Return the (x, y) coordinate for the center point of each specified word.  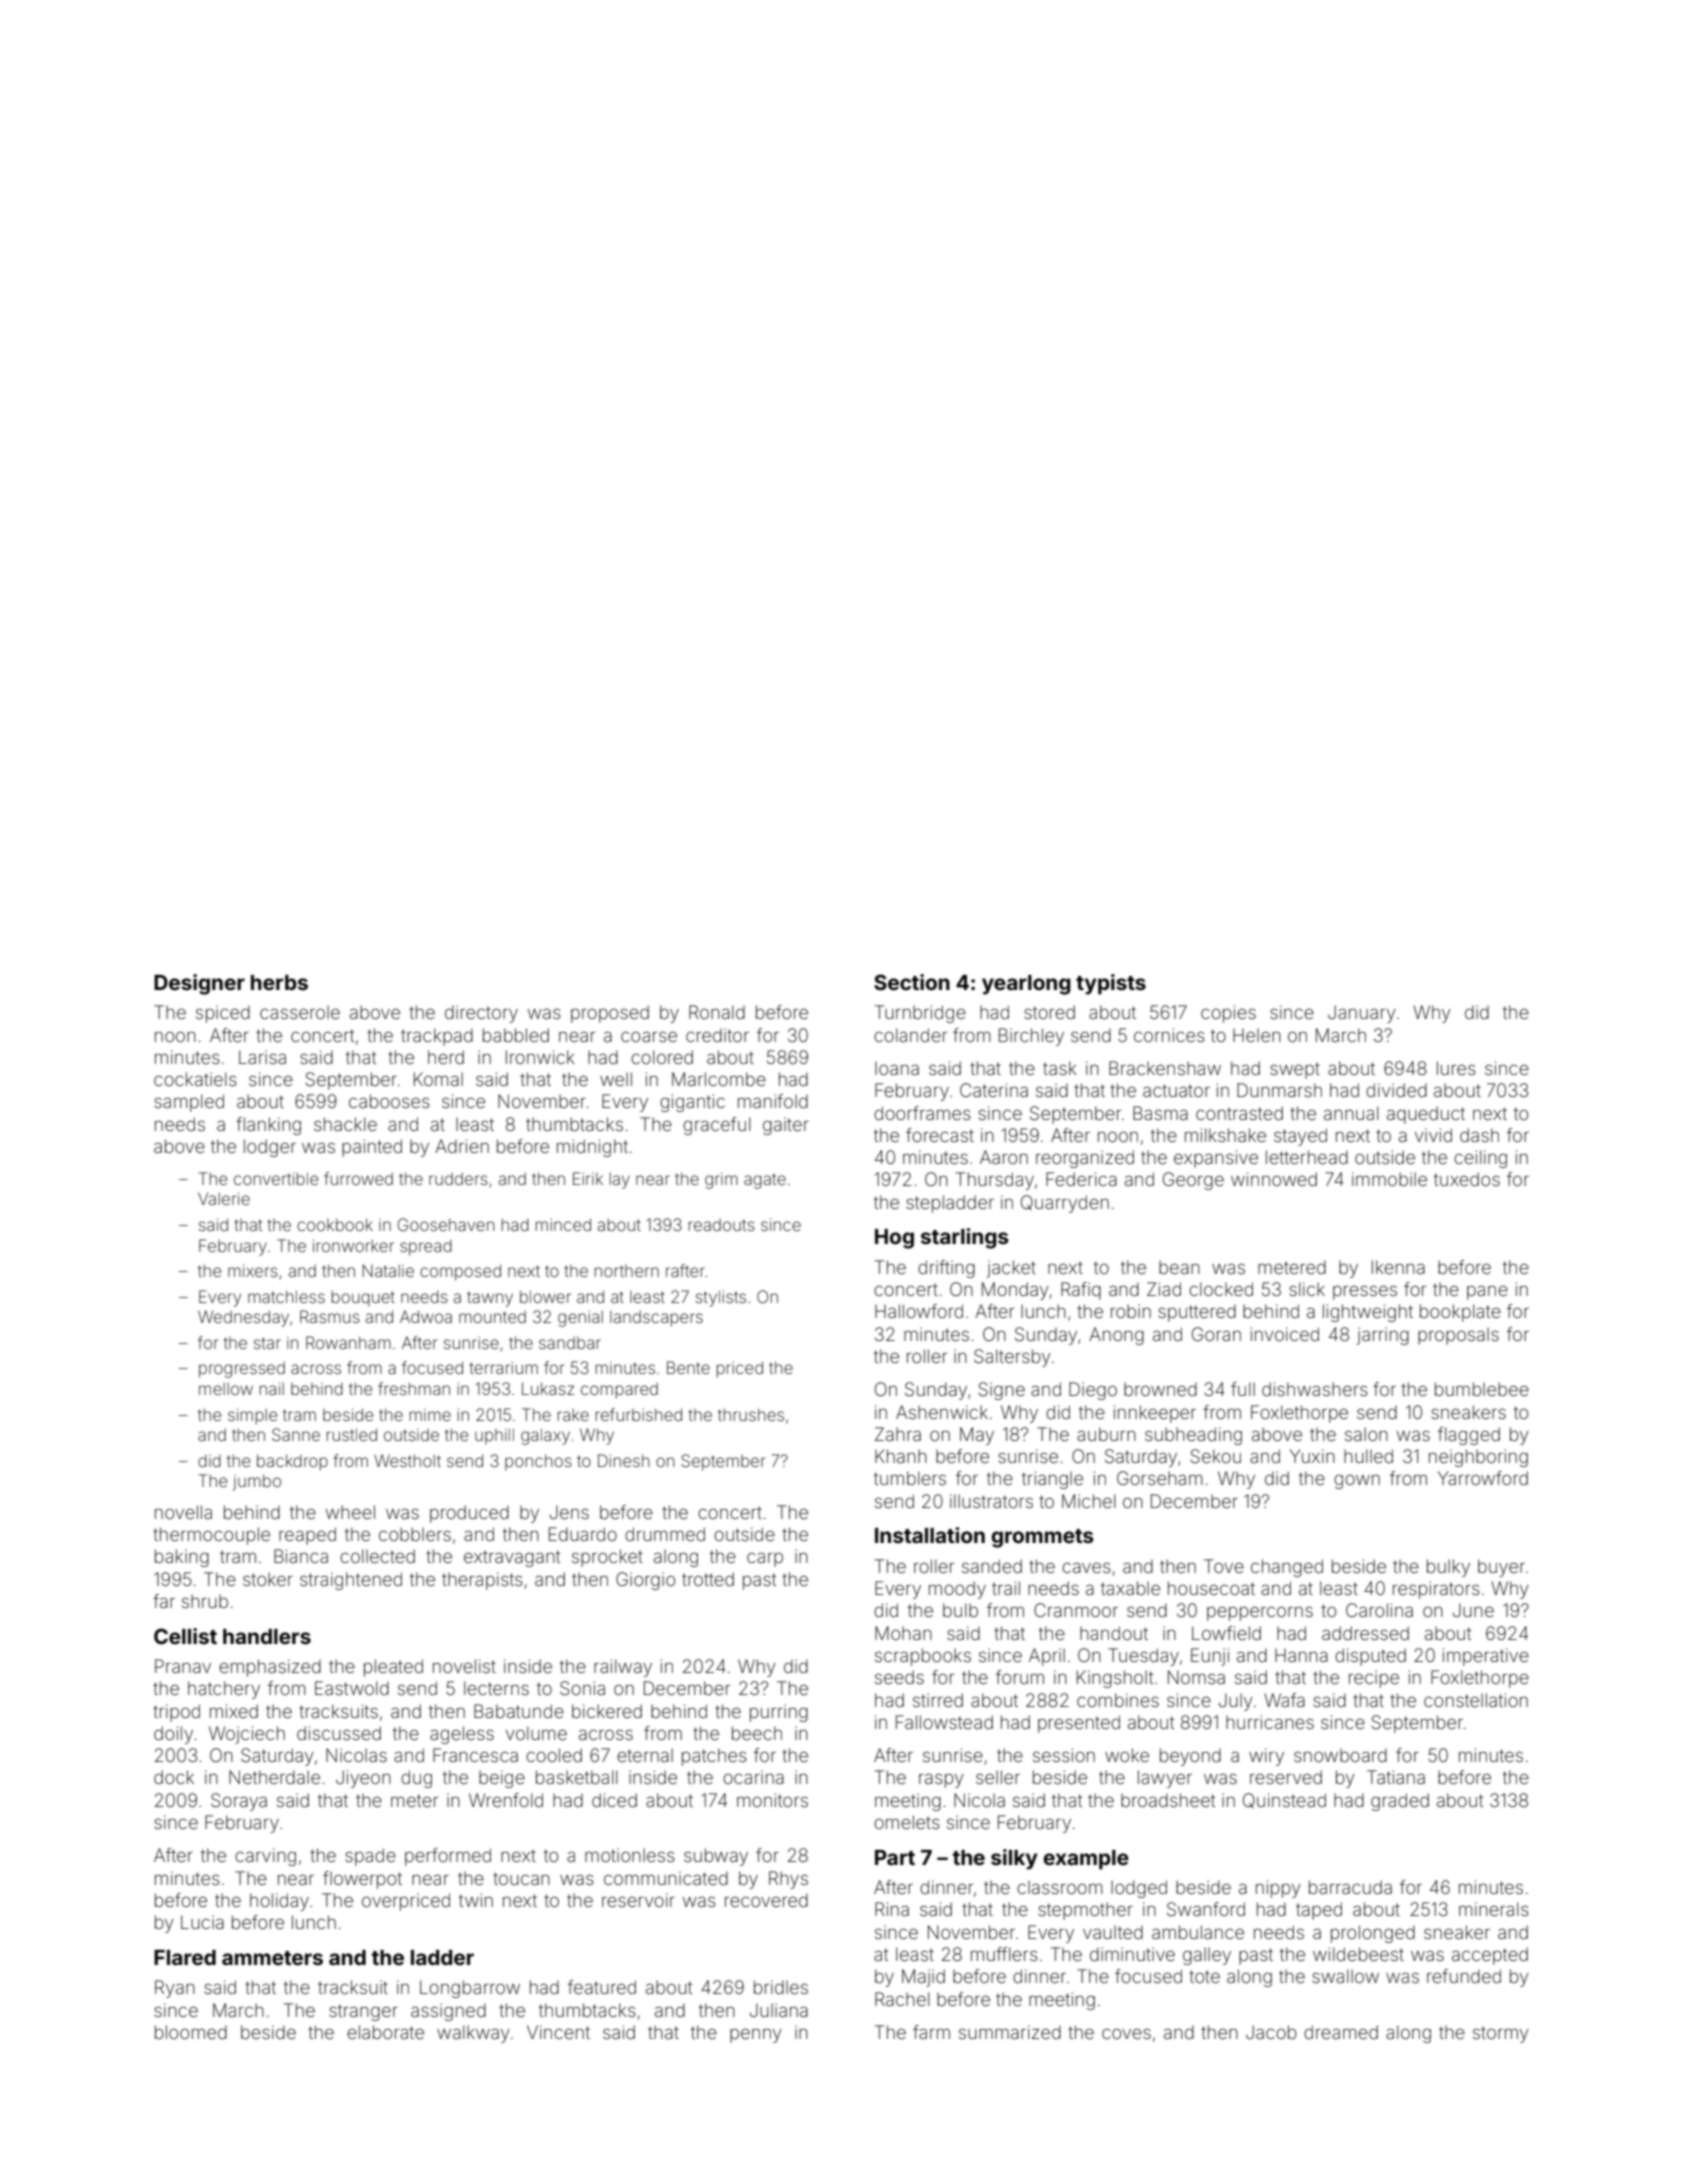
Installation (930, 1535)
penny (756, 2036)
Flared (185, 1957)
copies (1228, 1014)
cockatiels (195, 1079)
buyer (1501, 1568)
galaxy (545, 1436)
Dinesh (623, 1460)
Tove (1224, 1566)
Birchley (1031, 1037)
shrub (205, 1601)
